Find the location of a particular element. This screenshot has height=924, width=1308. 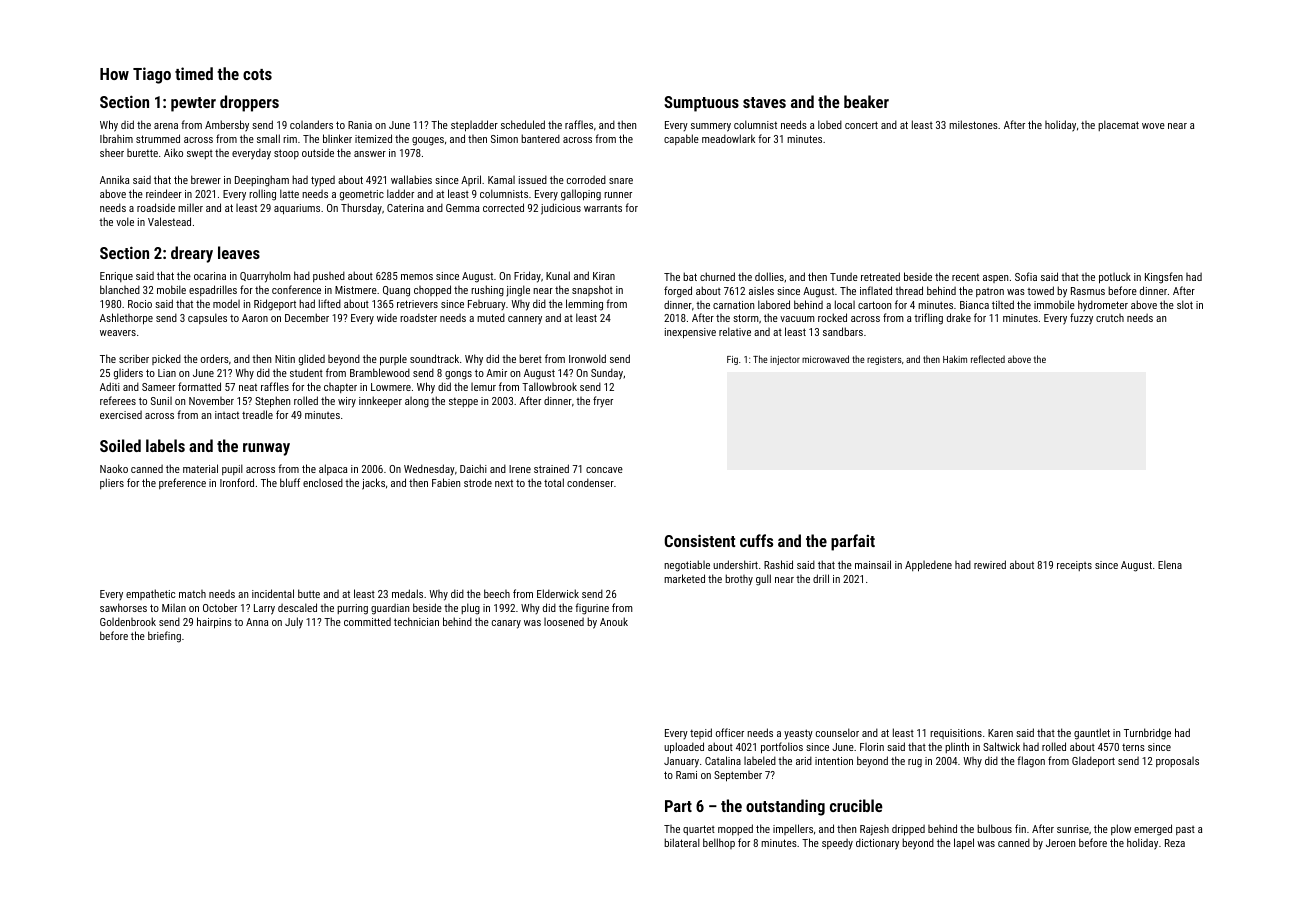

issued is located at coordinates (533, 179).
